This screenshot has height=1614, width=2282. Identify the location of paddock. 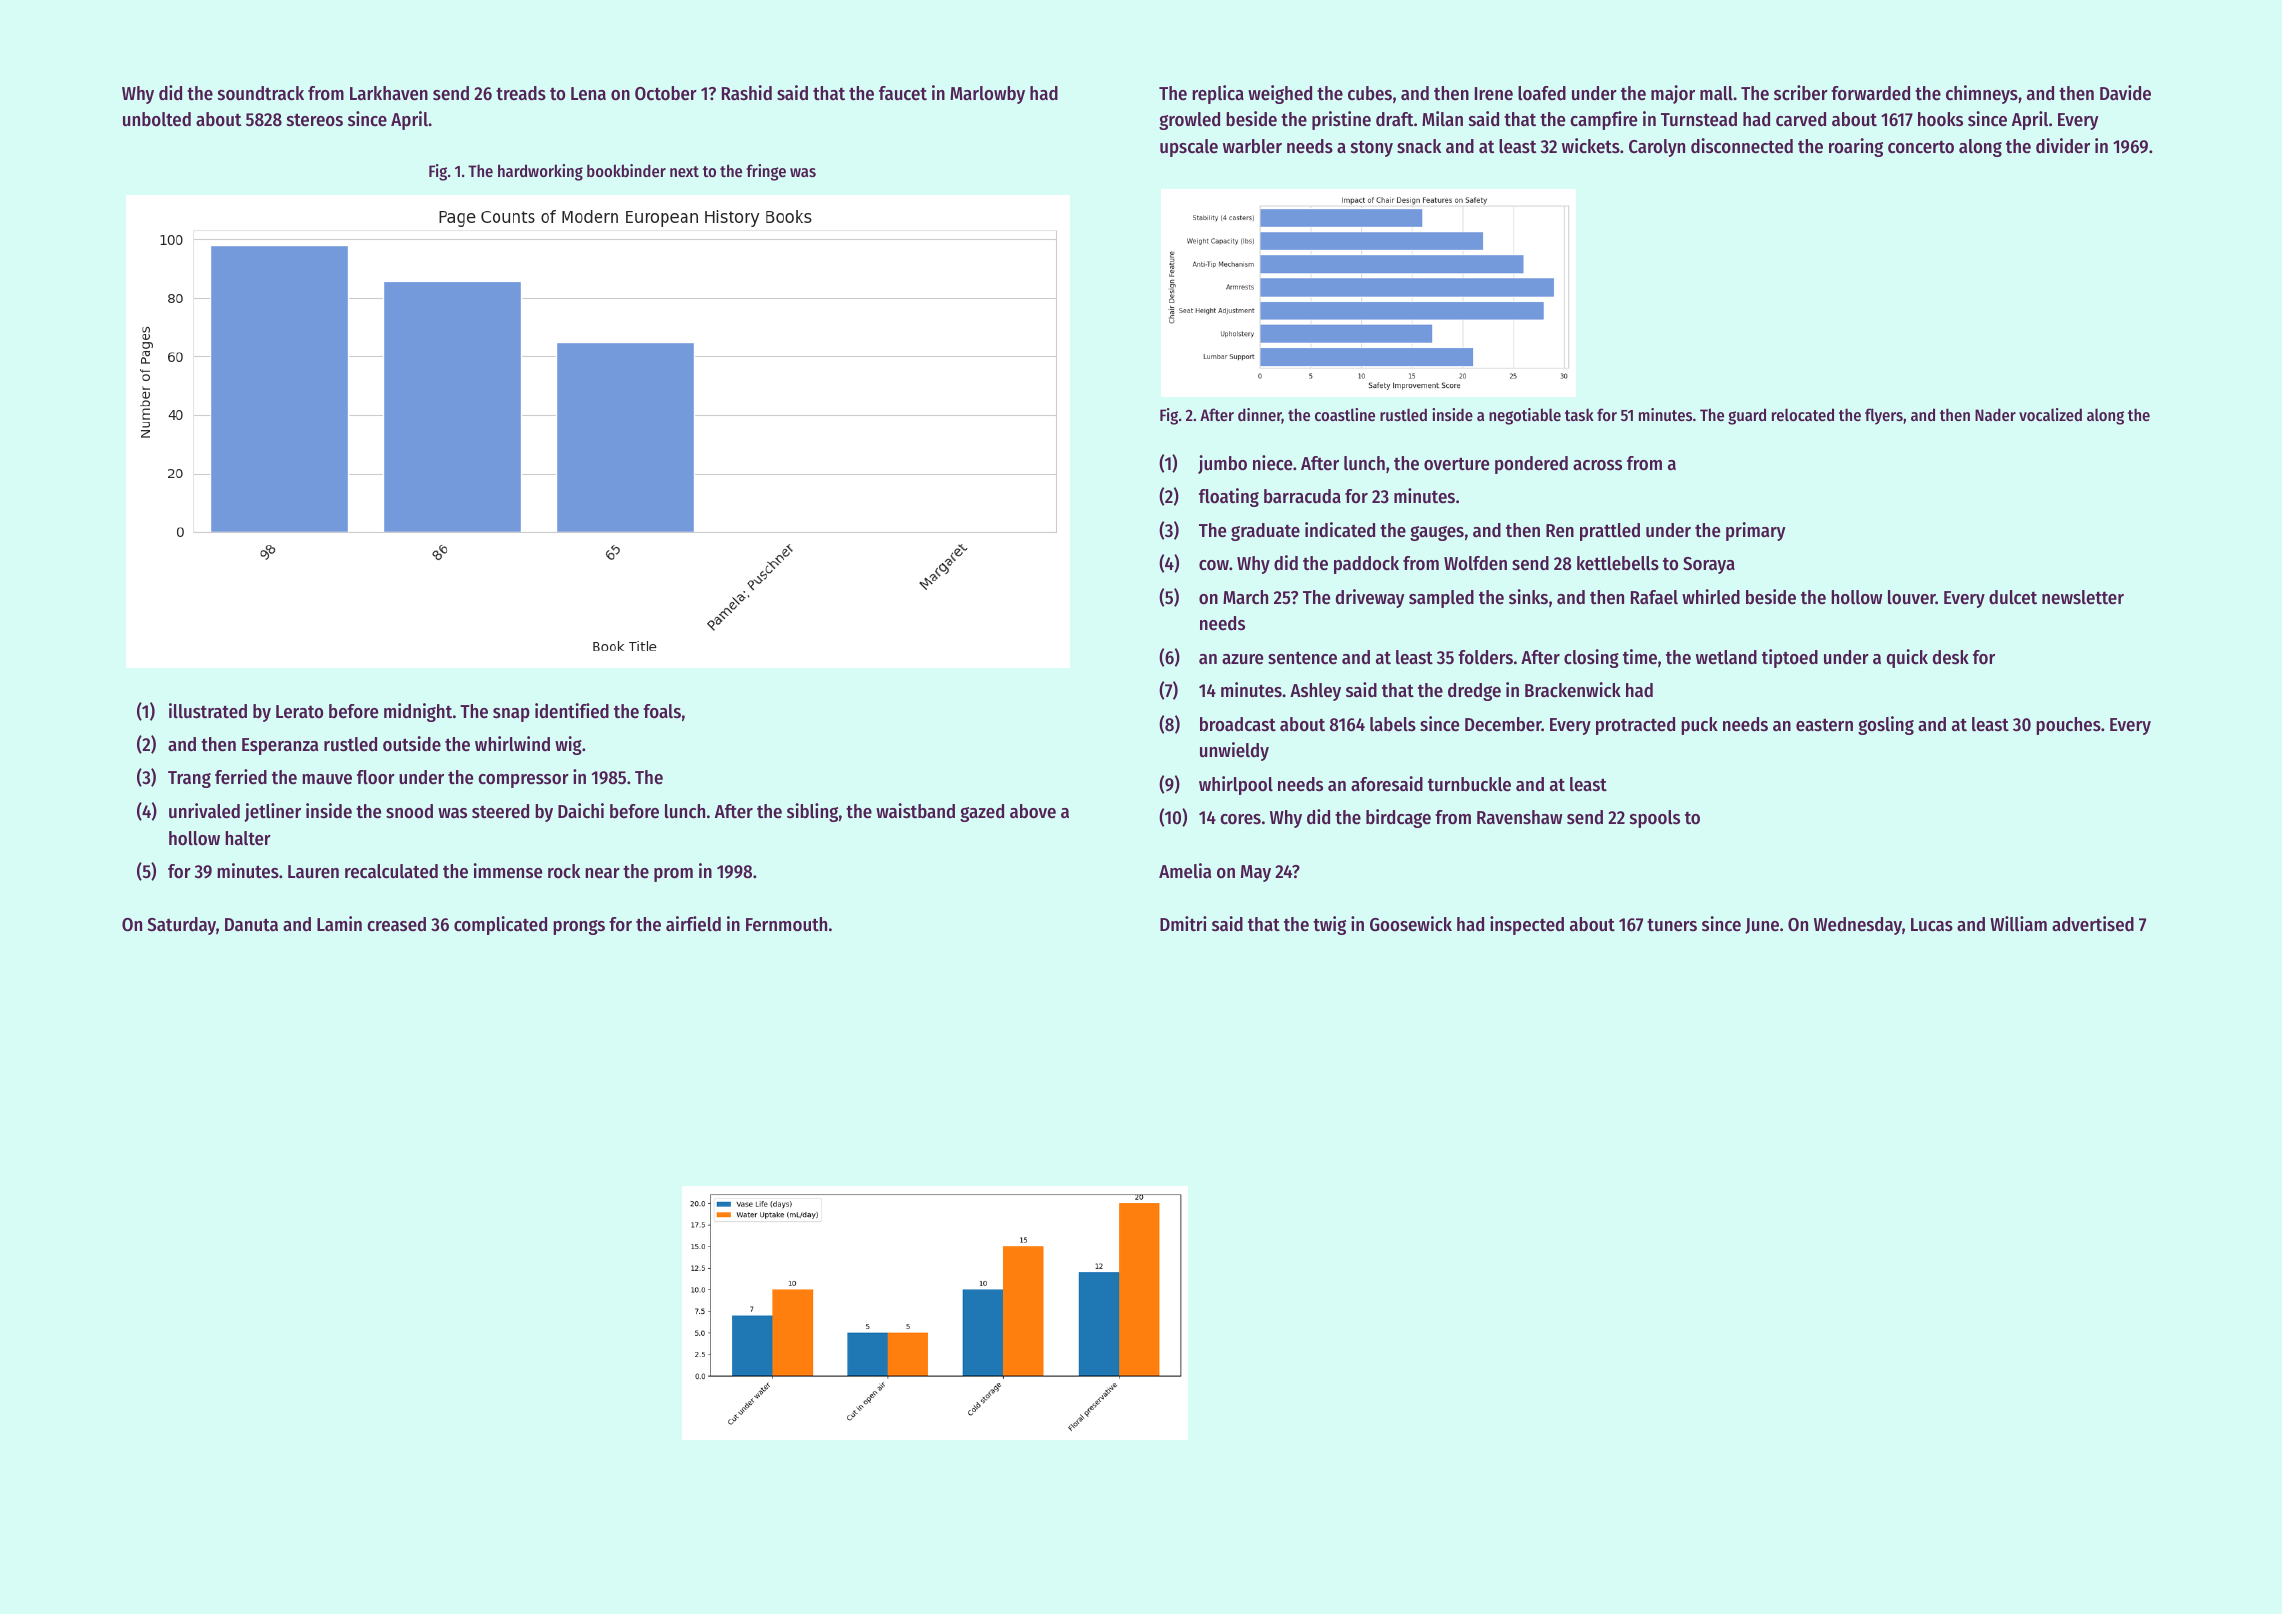
(1366, 565).
